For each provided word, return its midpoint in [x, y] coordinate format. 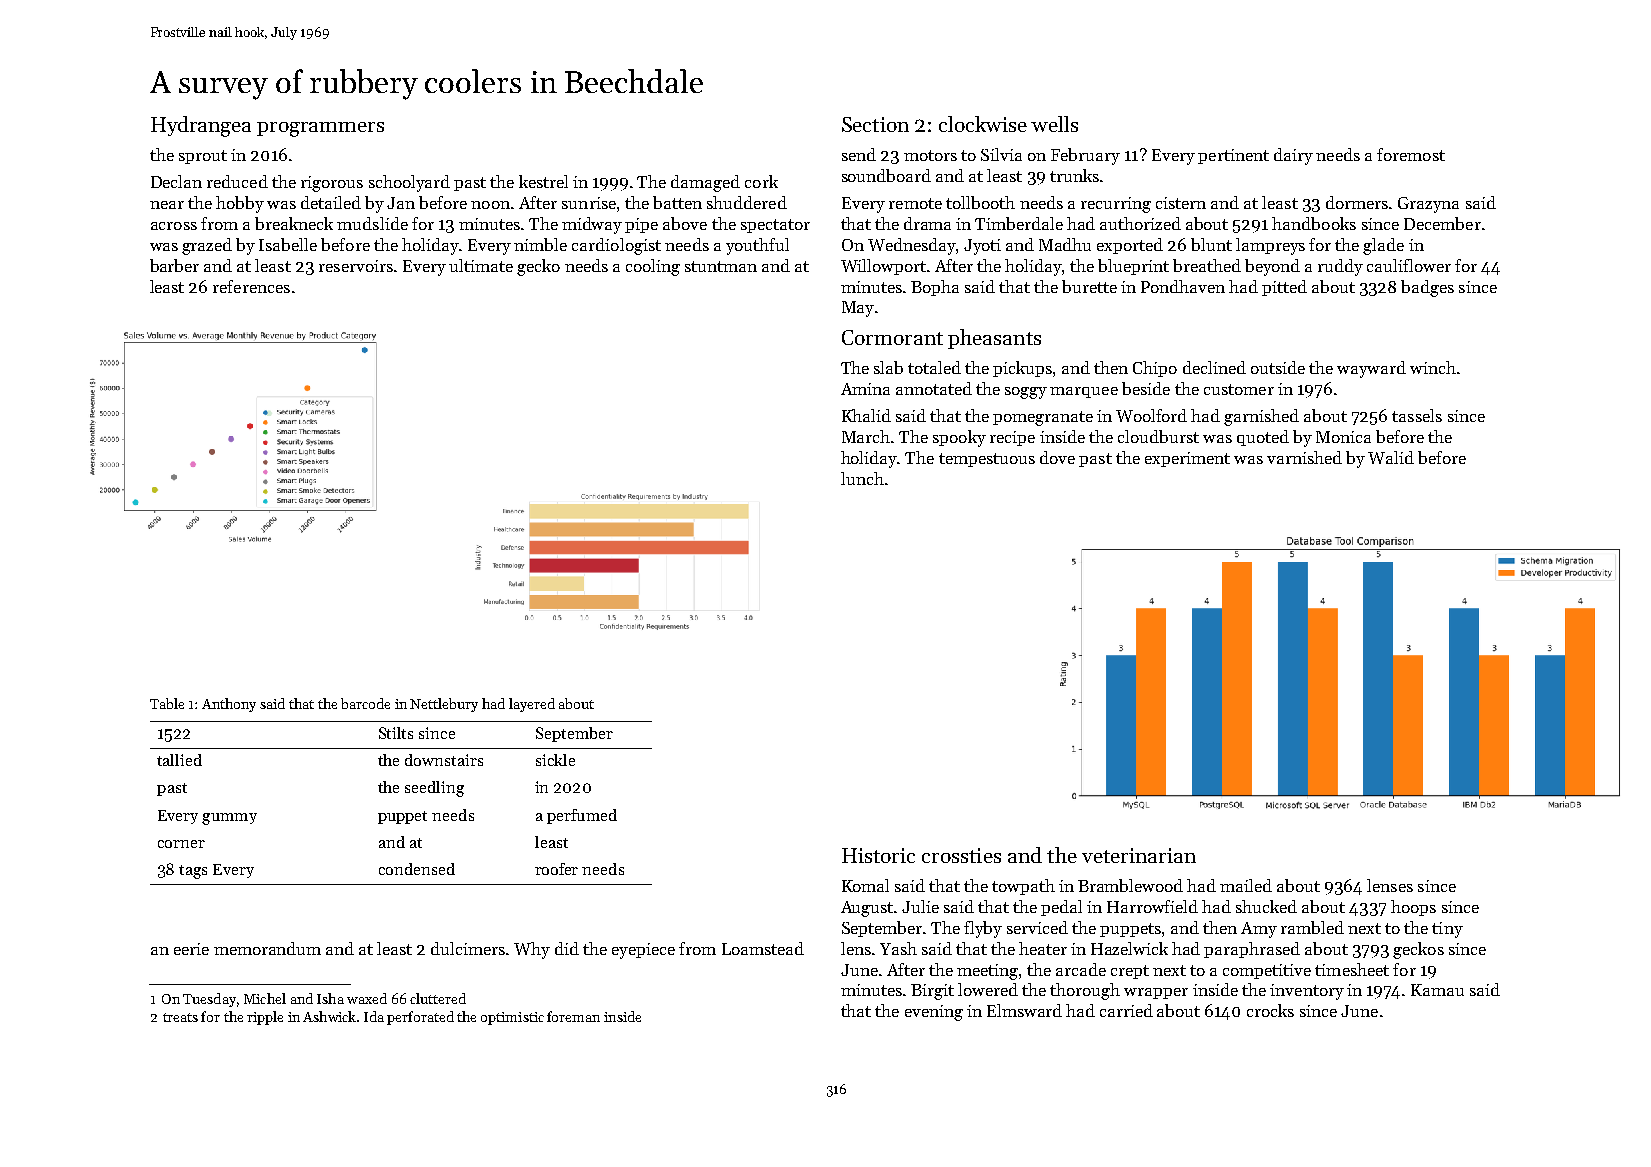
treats [180, 1017]
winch [1433, 367]
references [251, 286]
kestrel [543, 181]
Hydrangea [201, 126]
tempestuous [987, 460]
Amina [865, 389]
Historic [878, 855]
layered [532, 705]
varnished [1304, 457]
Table [167, 703]
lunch [862, 478]
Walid [1391, 457]
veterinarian [1139, 855]
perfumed [582, 816]
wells [1054, 124]
